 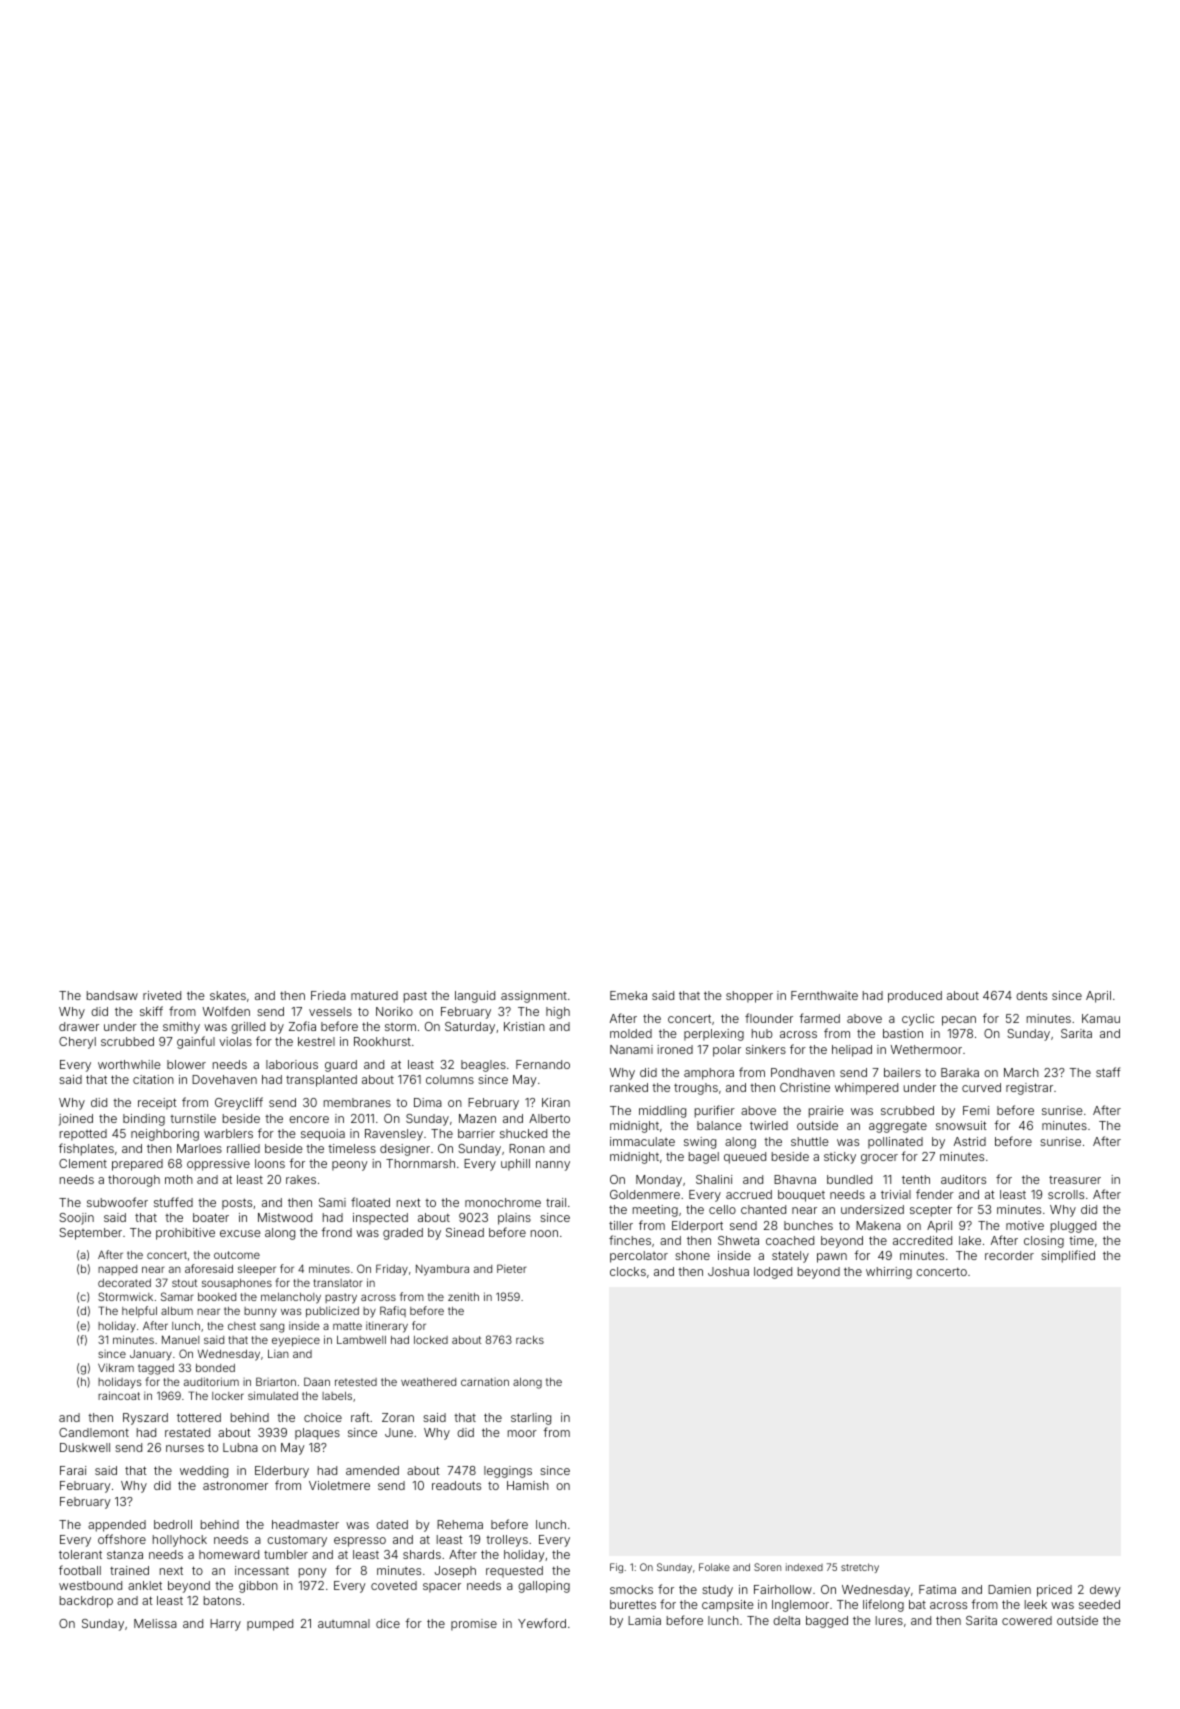 What do you see at coordinates (631, 1033) in the page?
I see `molded` at bounding box center [631, 1033].
